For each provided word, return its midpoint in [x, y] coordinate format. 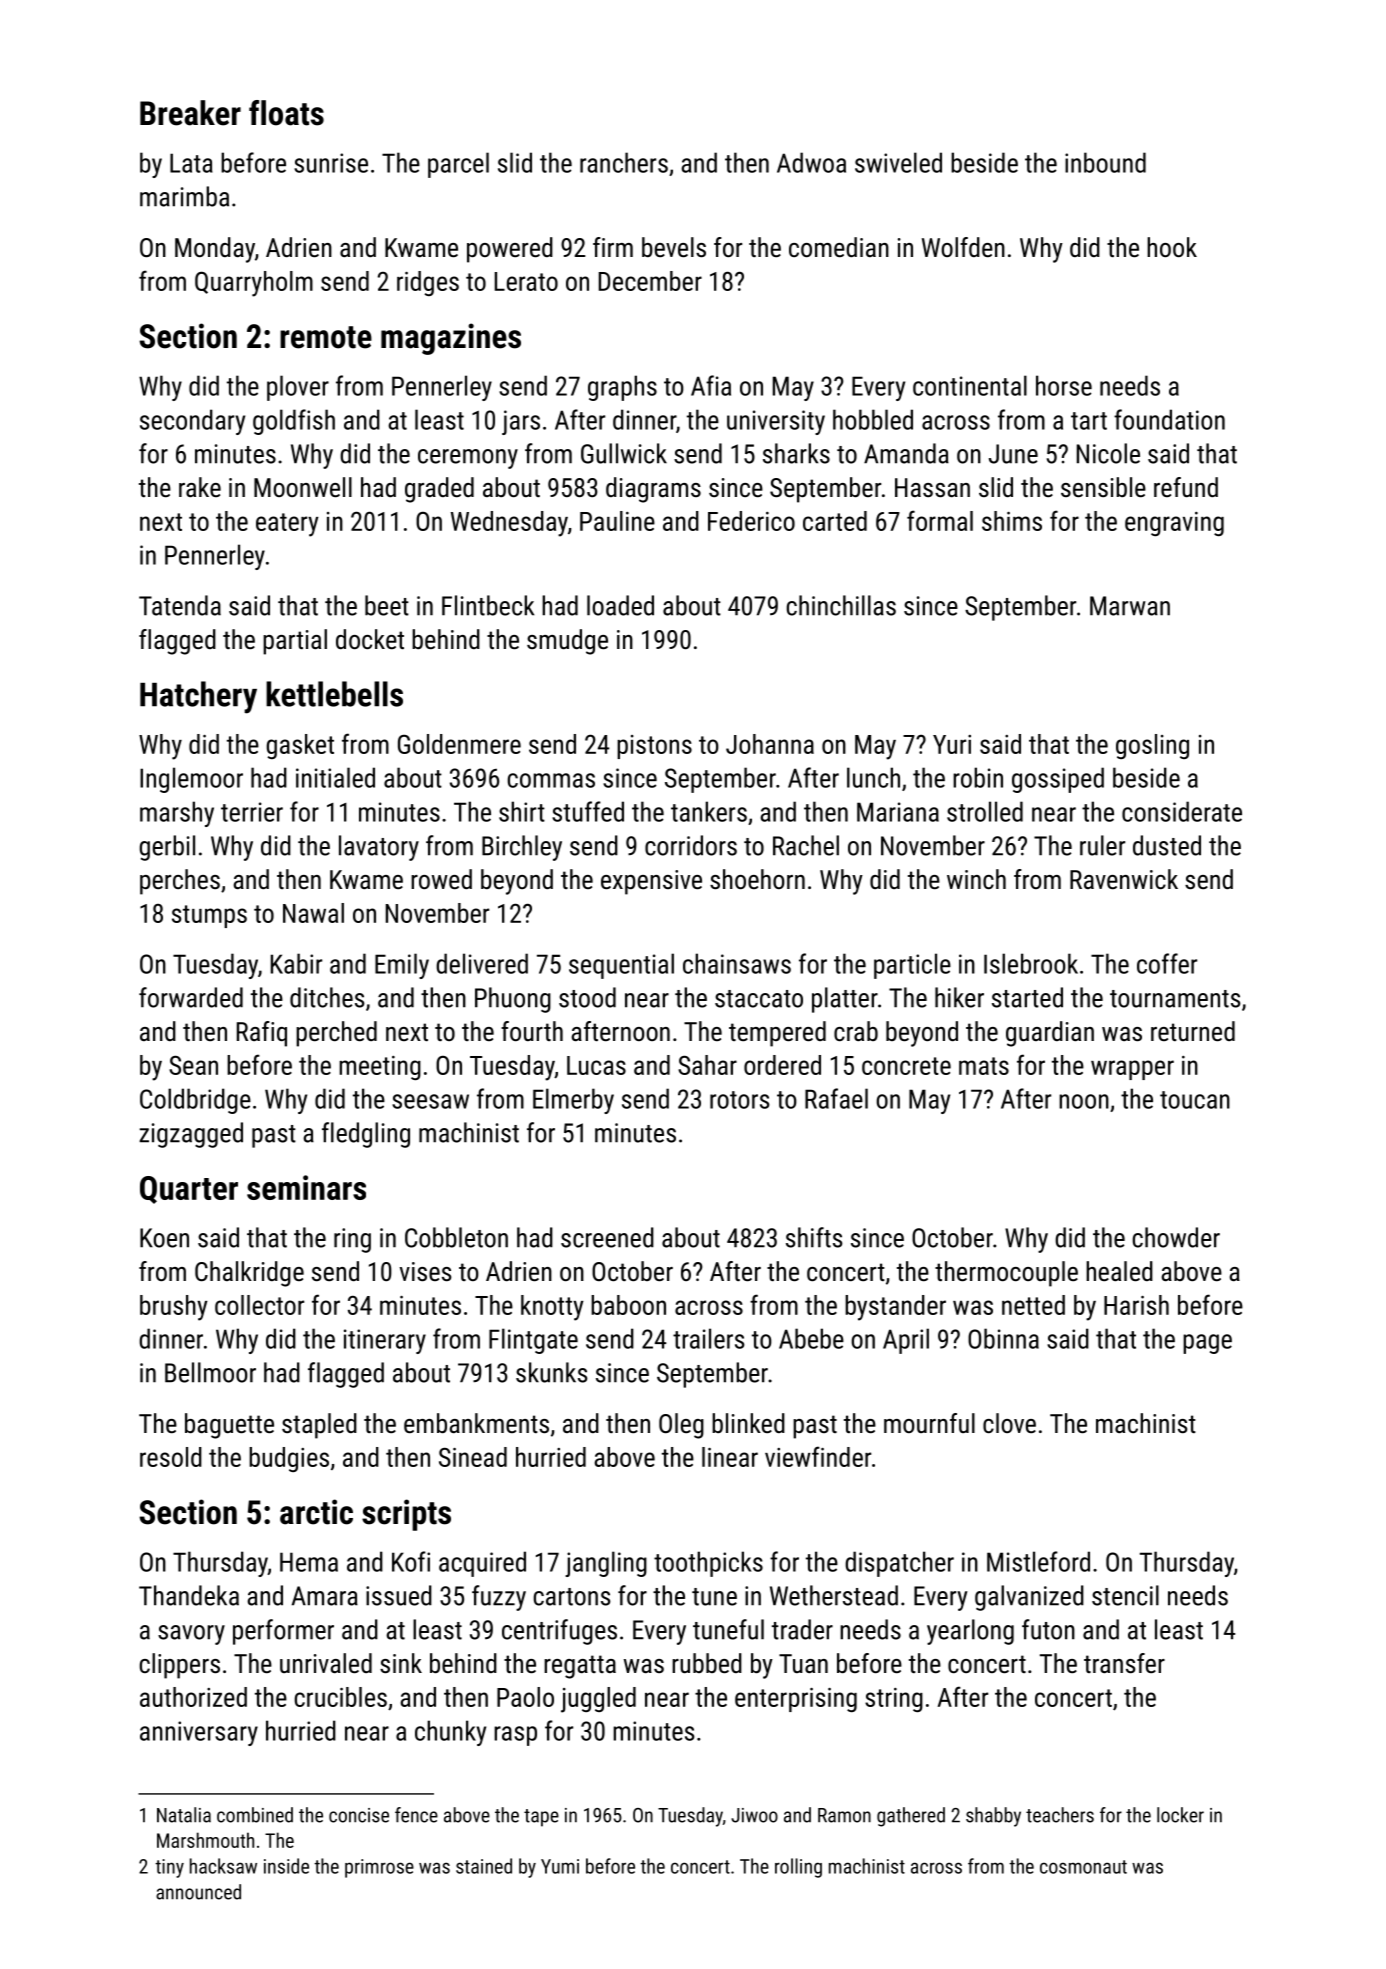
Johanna [770, 744]
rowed [441, 879]
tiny [169, 1868]
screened [607, 1237]
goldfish [294, 422]
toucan [1195, 1100]
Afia [711, 385]
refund [1186, 487]
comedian [839, 247]
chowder [1176, 1237]
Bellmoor [210, 1372]
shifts [814, 1237]
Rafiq [262, 1034]
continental [970, 385]
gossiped [1058, 780]
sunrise [331, 163]
